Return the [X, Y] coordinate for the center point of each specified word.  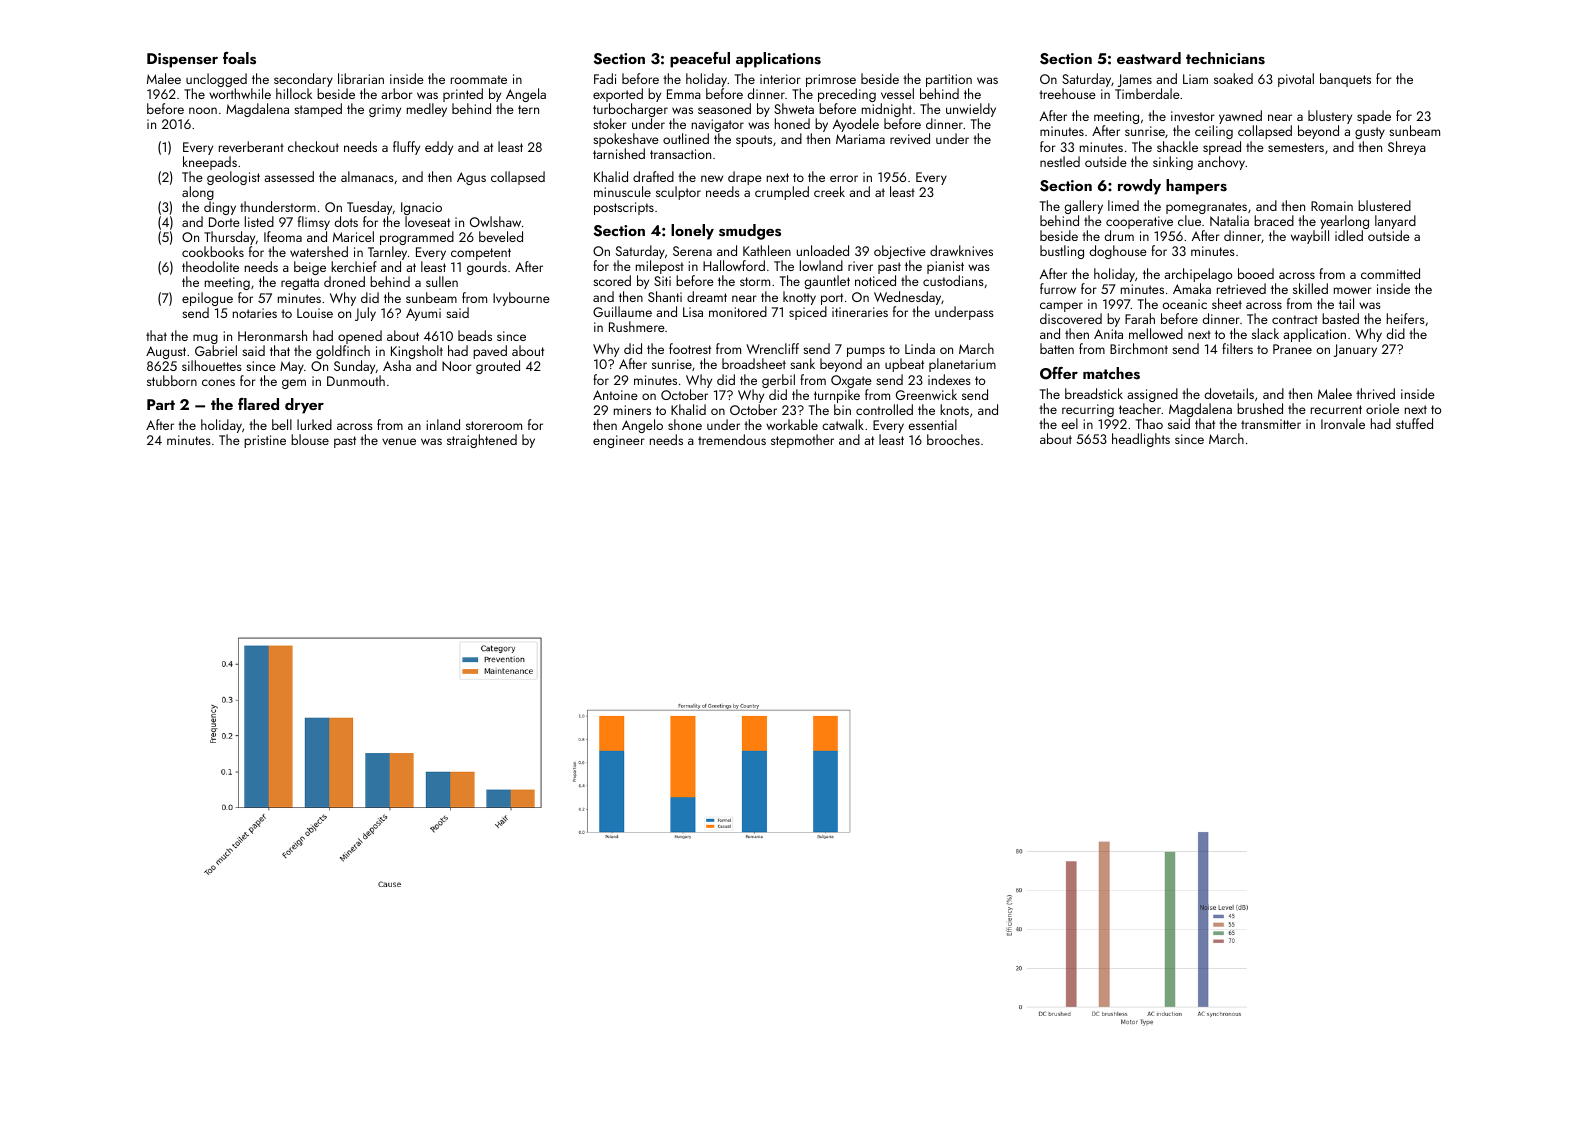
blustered [1384, 205]
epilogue [207, 299]
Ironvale [1343, 423]
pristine [265, 441]
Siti [662, 281]
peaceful [700, 60]
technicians [1225, 58]
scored [612, 280]
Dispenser [182, 60]
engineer [619, 441]
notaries [255, 313]
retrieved [1241, 288]
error [844, 178]
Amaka [1192, 288]
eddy [439, 148]
